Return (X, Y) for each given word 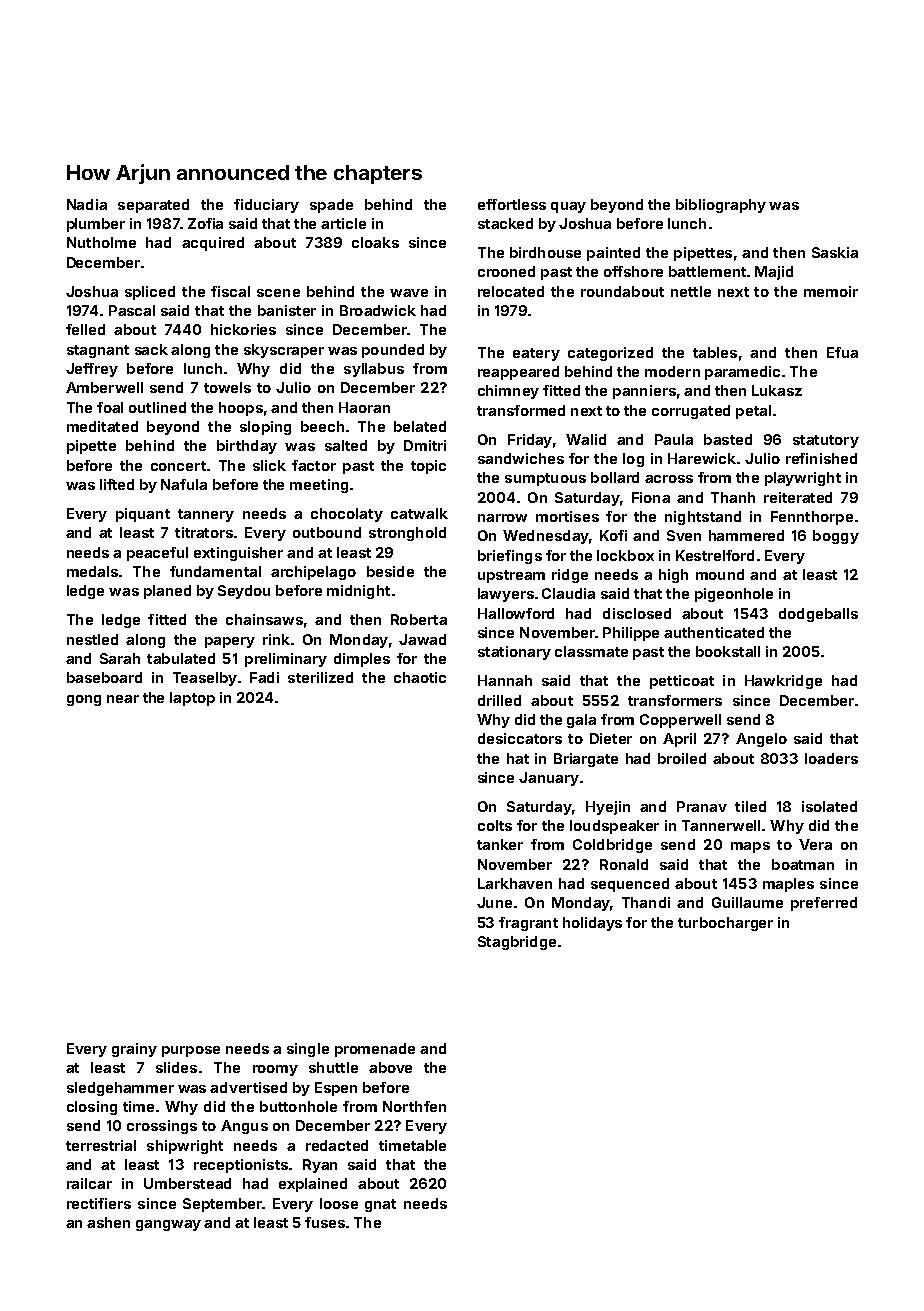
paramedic (742, 373)
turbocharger (725, 924)
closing (92, 1108)
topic (428, 467)
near (123, 699)
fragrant (528, 924)
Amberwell (104, 387)
